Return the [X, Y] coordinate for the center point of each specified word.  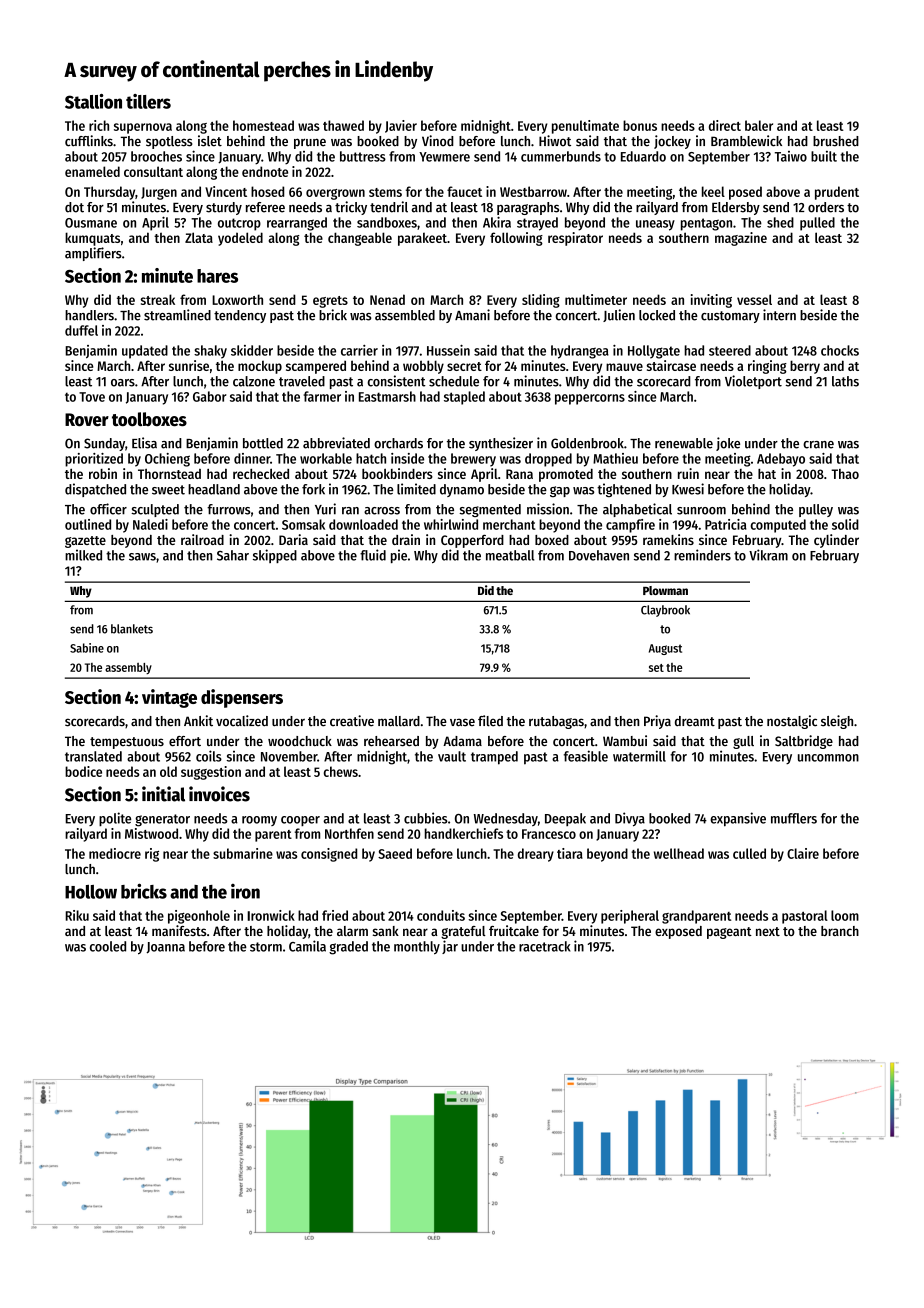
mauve [624, 367]
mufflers [794, 818]
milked [83, 555]
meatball [510, 555]
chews [341, 771]
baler [759, 125]
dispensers [242, 698]
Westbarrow [533, 191]
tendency [240, 316]
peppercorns [590, 399]
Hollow [91, 892]
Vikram [768, 555]
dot [74, 207]
